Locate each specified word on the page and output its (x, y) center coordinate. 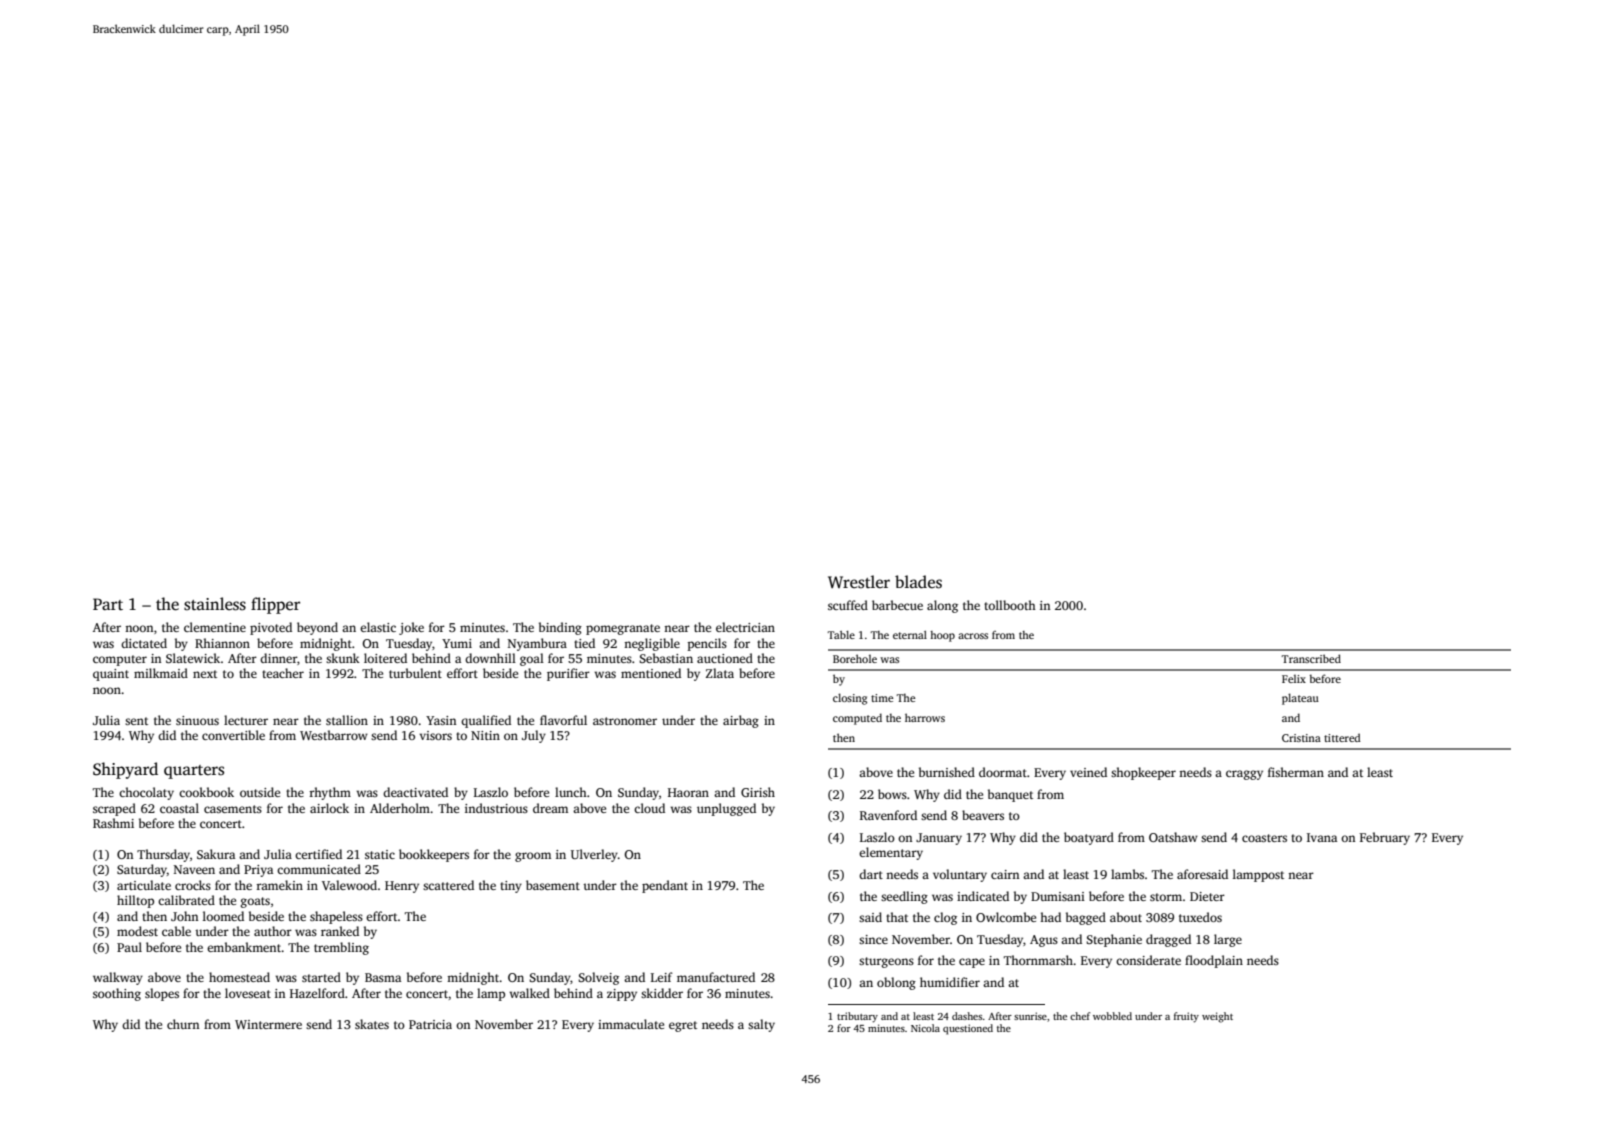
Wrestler (859, 582)
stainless (215, 604)
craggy (1244, 775)
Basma (383, 977)
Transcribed (1311, 658)
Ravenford (888, 815)
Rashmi (113, 823)
